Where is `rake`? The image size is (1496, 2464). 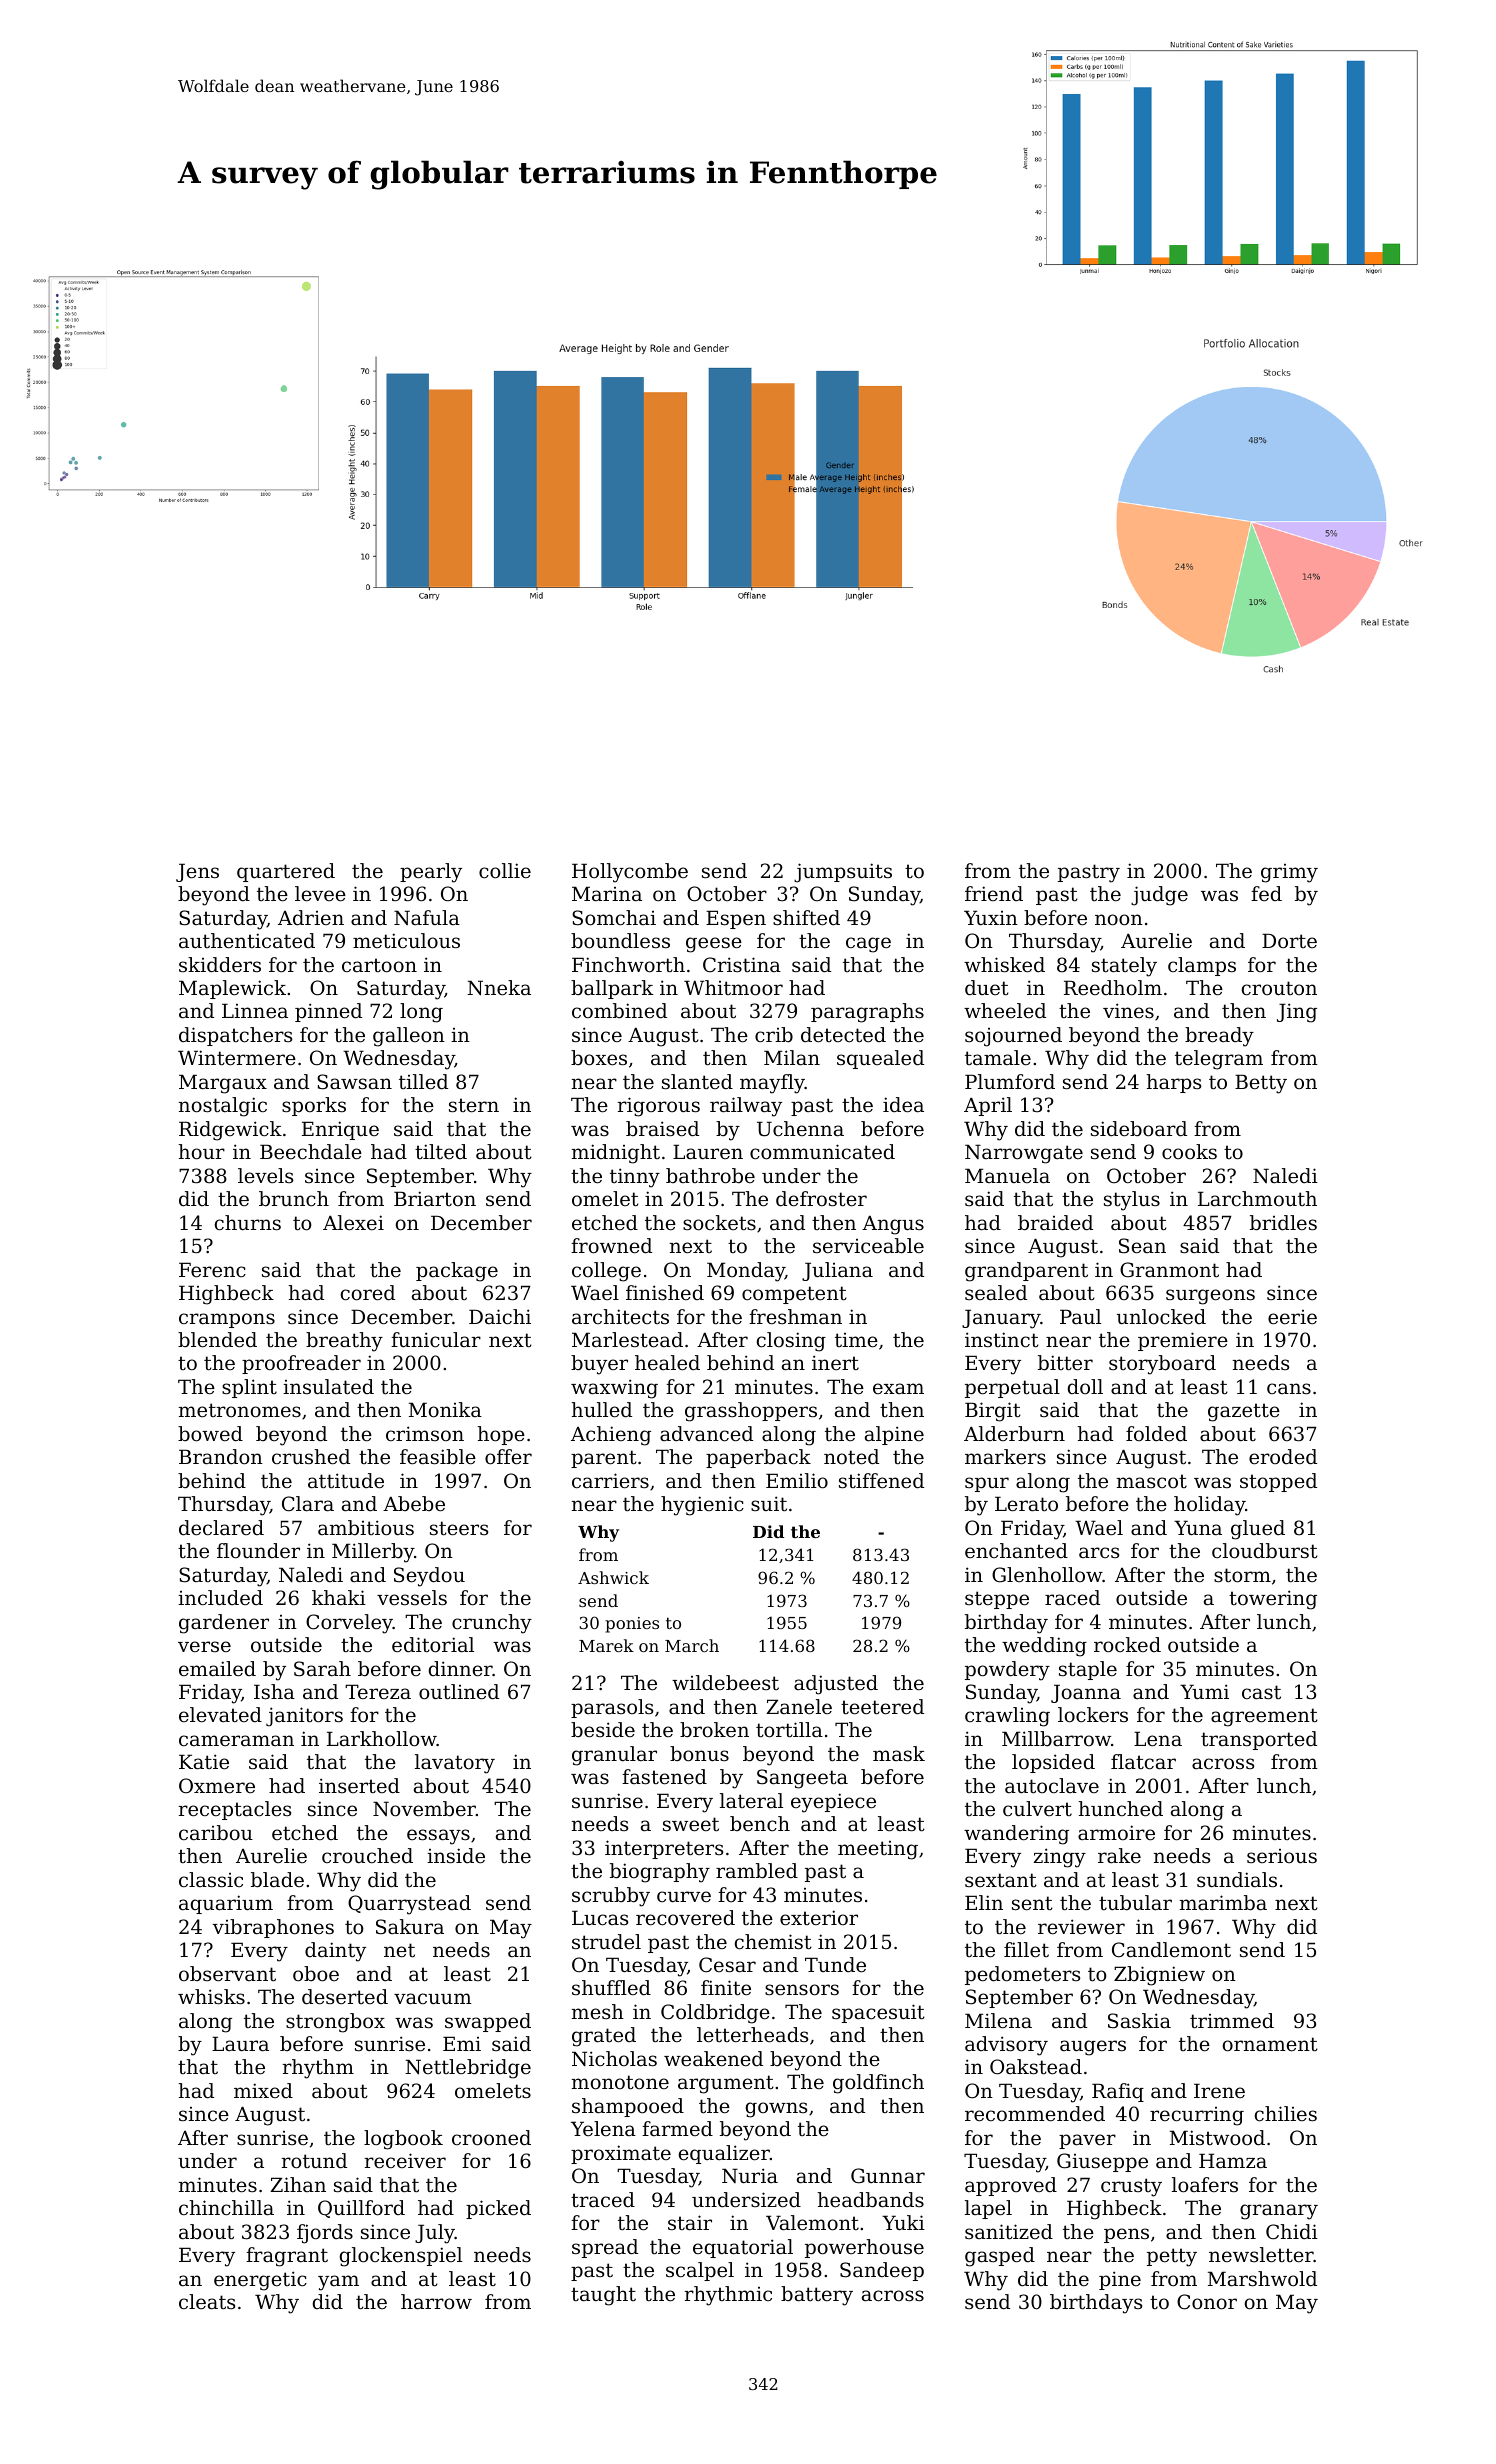
rake is located at coordinates (1119, 1855).
